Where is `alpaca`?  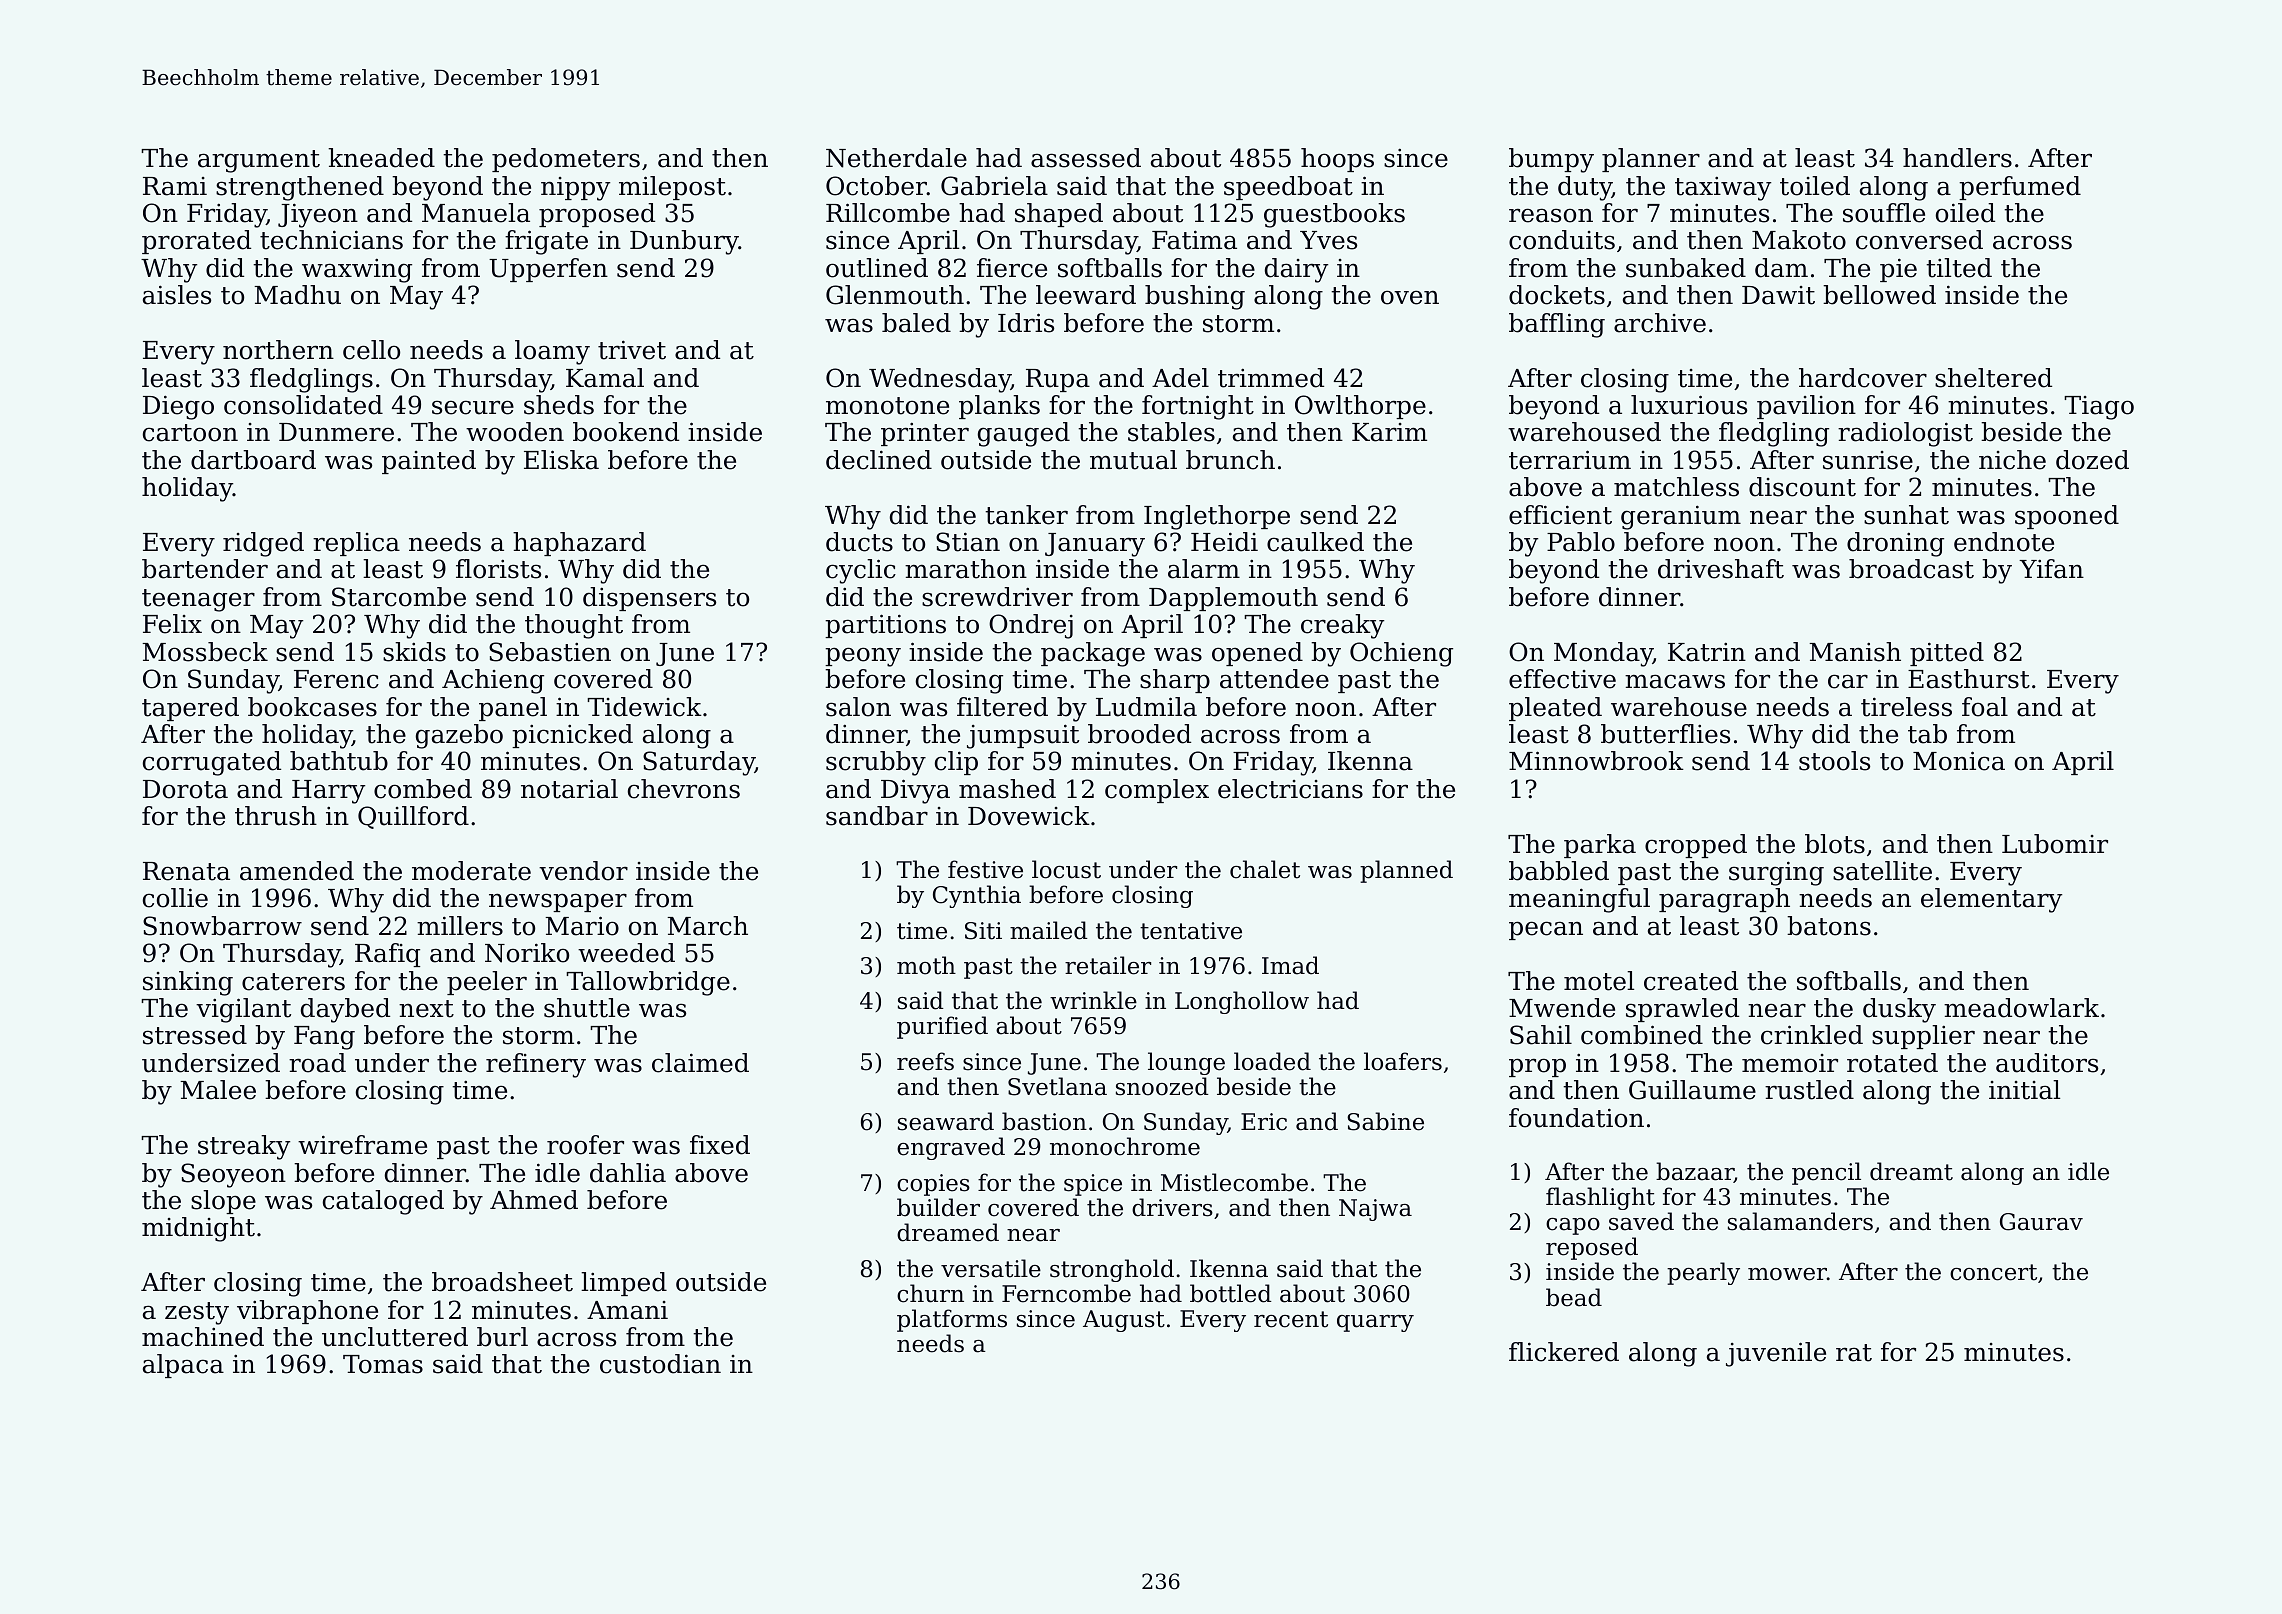 alpaca is located at coordinates (183, 1366).
